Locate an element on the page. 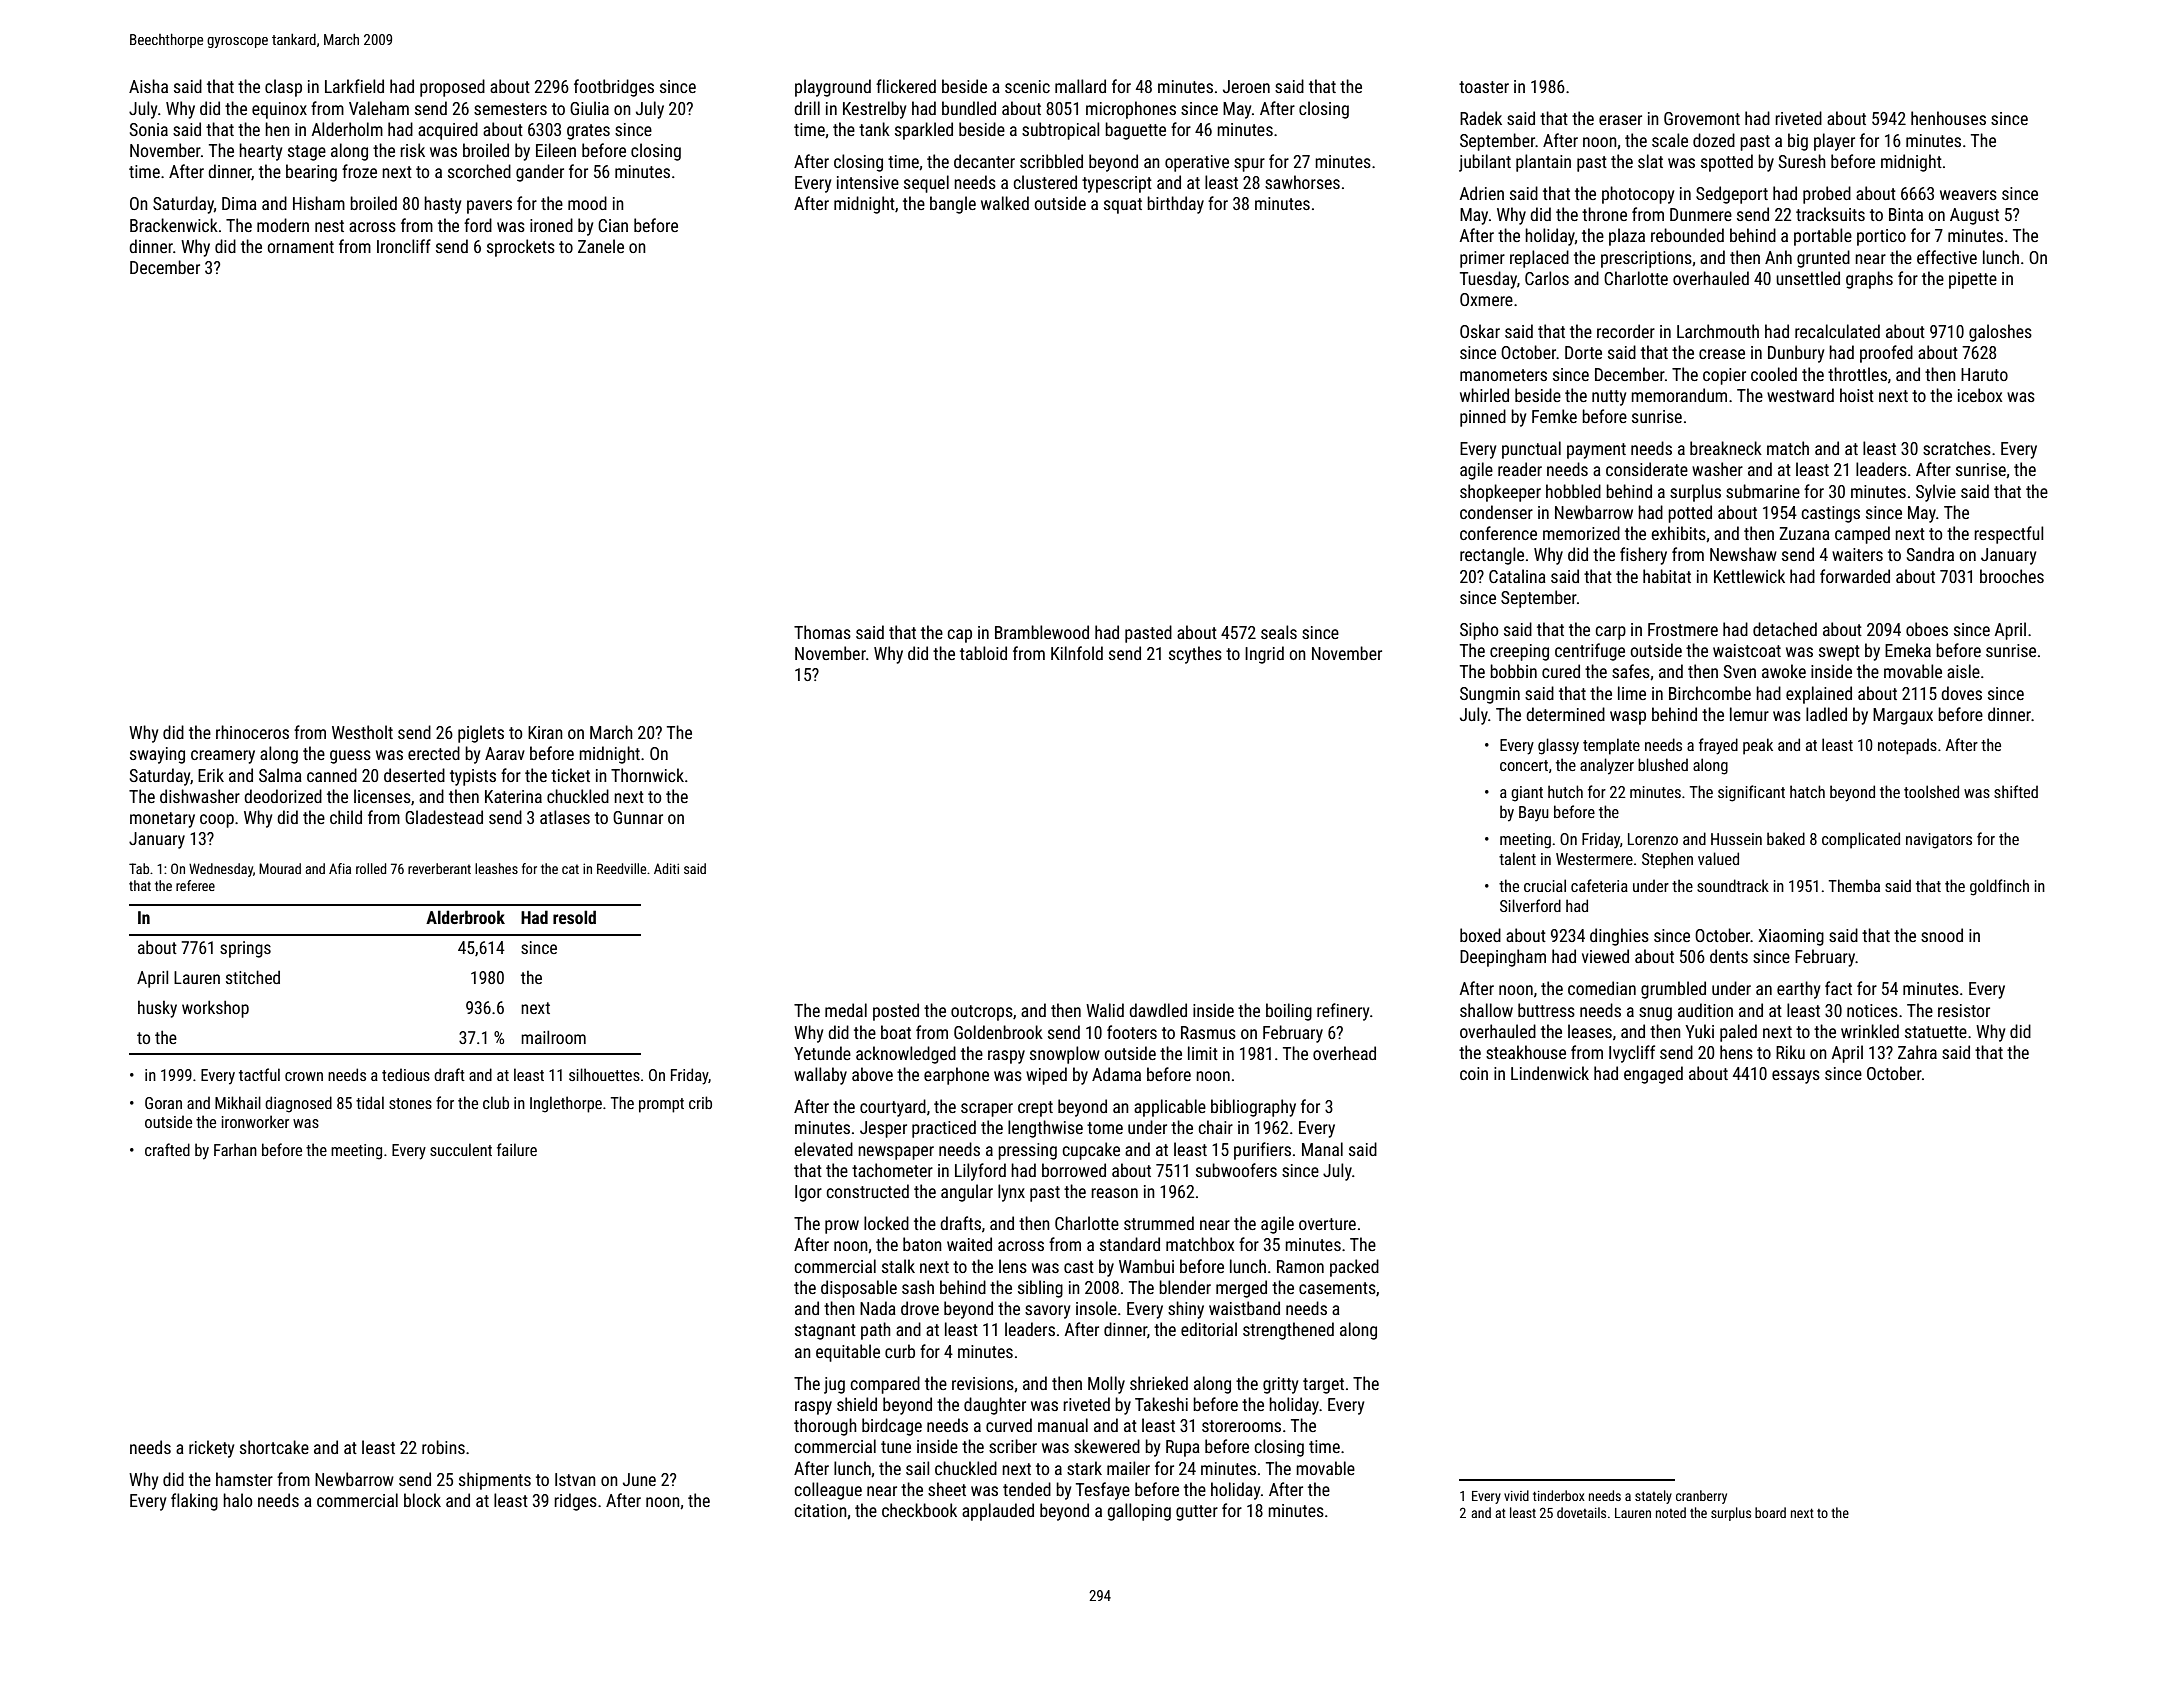  Bramblewood is located at coordinates (1042, 632).
